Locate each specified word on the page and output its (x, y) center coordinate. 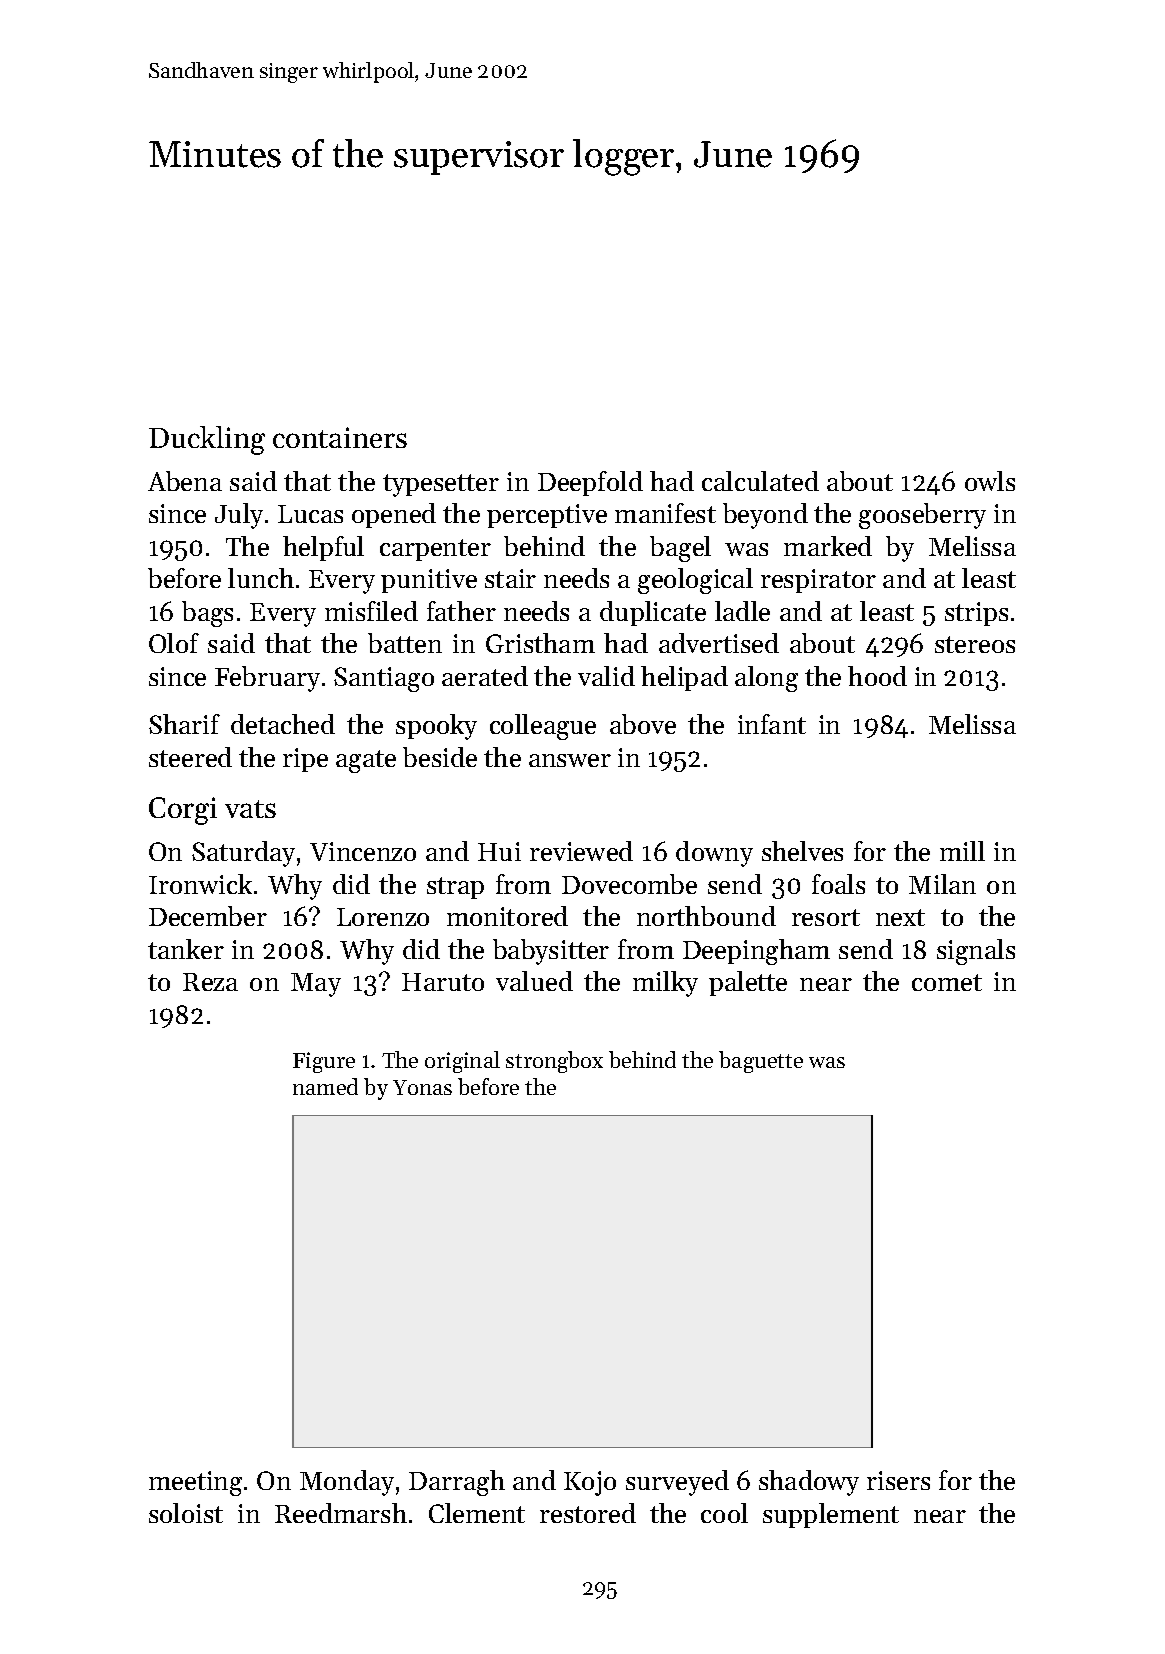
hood (877, 676)
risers (898, 1480)
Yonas (422, 1087)
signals (976, 952)
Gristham (540, 643)
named (325, 1086)
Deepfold (590, 483)
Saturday (243, 854)
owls (990, 481)
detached (283, 724)
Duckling (207, 440)
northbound (706, 916)
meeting (195, 1483)
